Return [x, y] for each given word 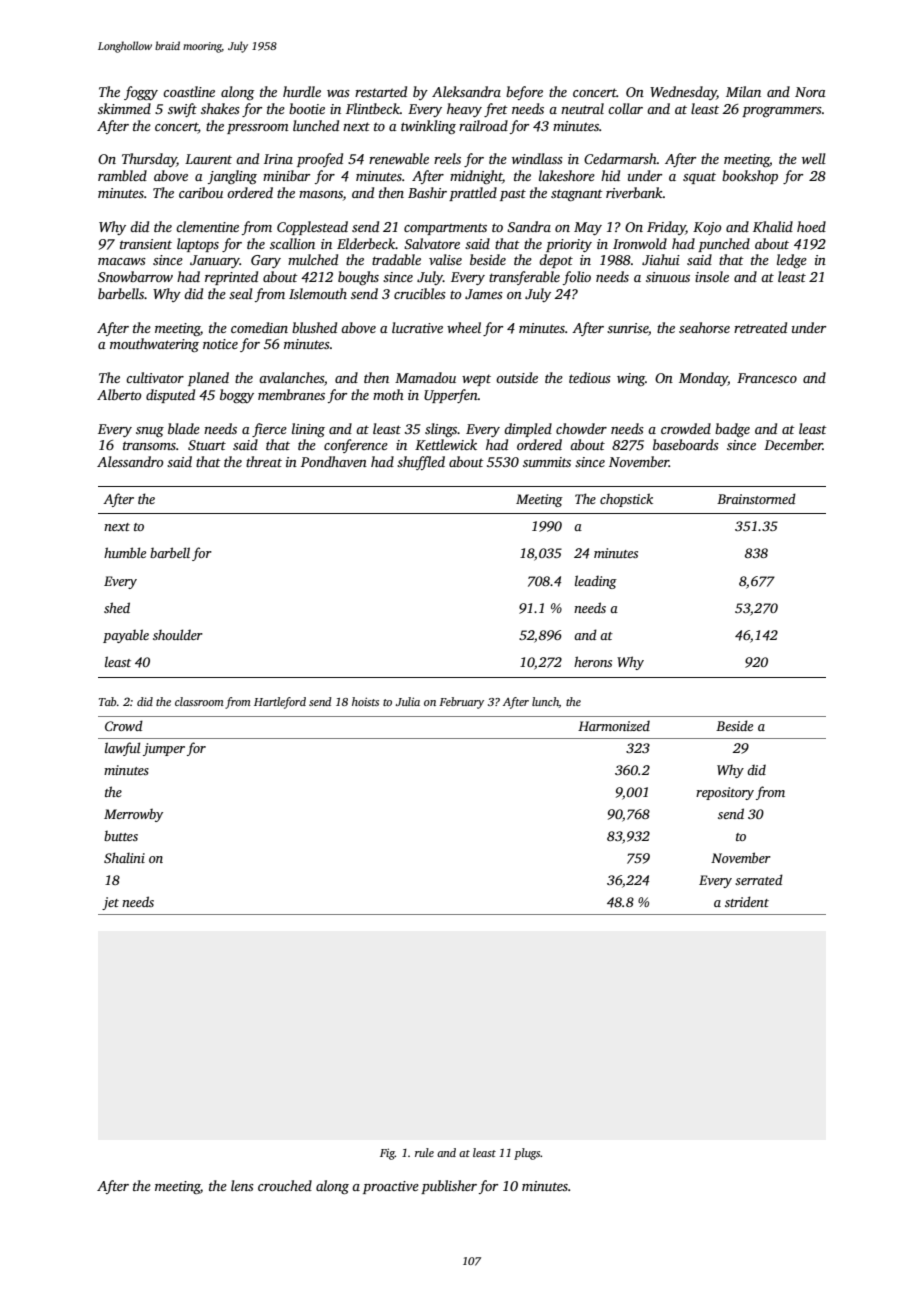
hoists [365, 701]
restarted [381, 91]
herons [593, 661]
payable [126, 636]
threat [264, 461]
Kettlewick [446, 444]
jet [110, 903]
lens [242, 1185]
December [793, 444]
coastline [189, 91]
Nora [810, 92]
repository [725, 793]
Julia [408, 701]
